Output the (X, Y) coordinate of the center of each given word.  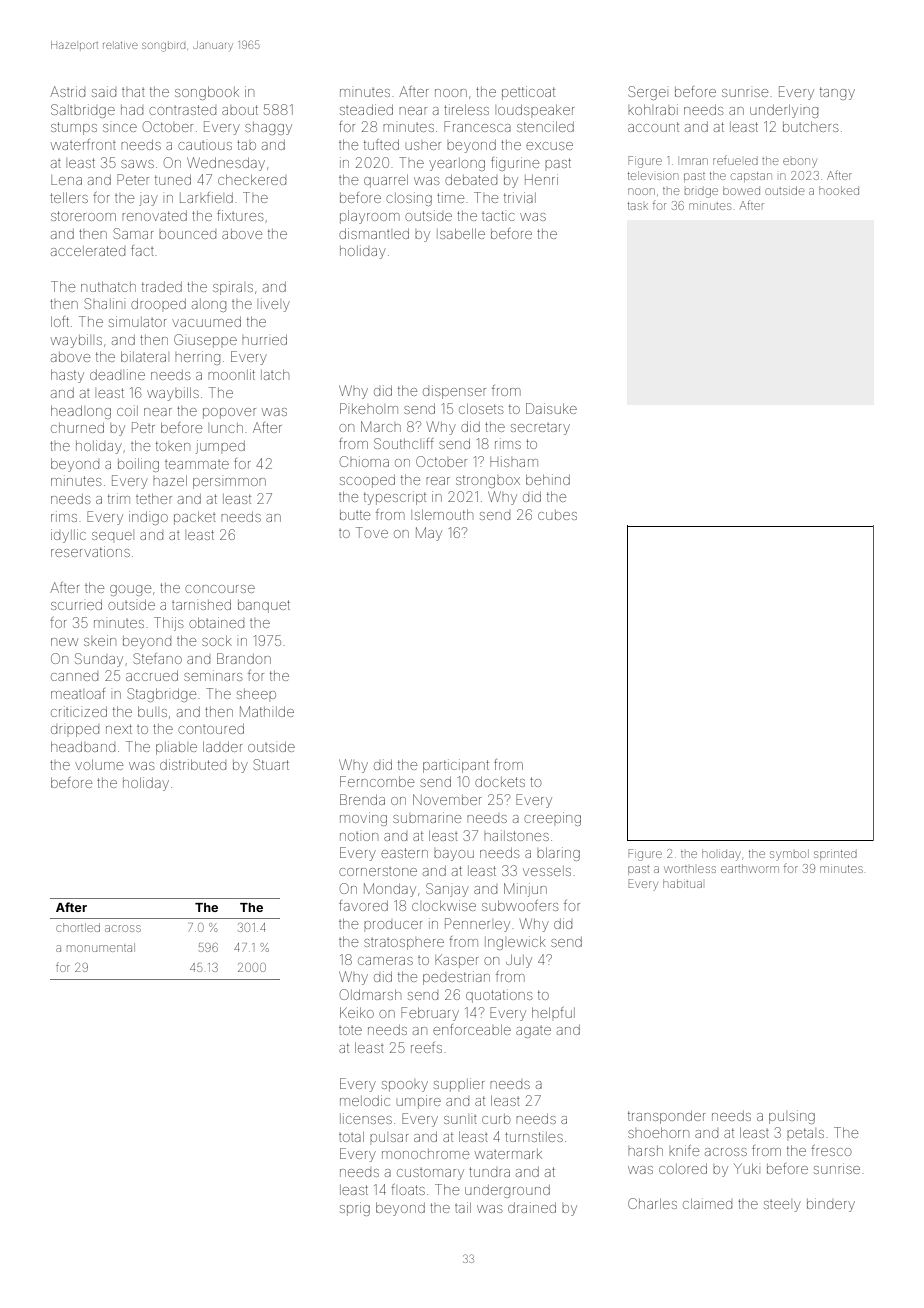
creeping (552, 819)
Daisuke (551, 408)
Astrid (67, 91)
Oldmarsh (370, 994)
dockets (500, 782)
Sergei (647, 93)
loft (60, 321)
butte (355, 515)
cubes (557, 515)
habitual (682, 884)
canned (74, 677)
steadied (366, 109)
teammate (197, 464)
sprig (355, 1209)
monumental (101, 947)
